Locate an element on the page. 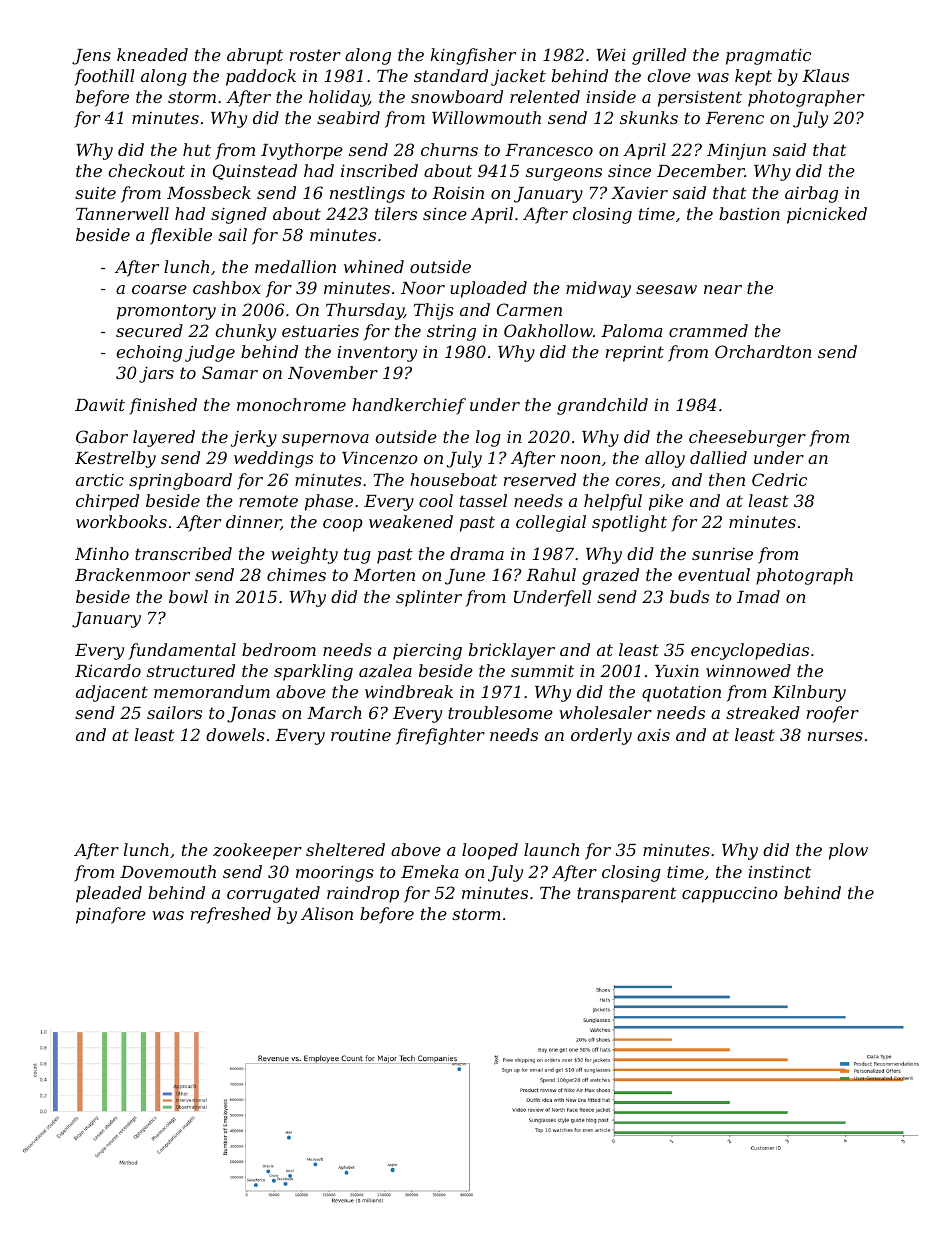 The height and width of the document is (1233, 952). Morten is located at coordinates (384, 575).
